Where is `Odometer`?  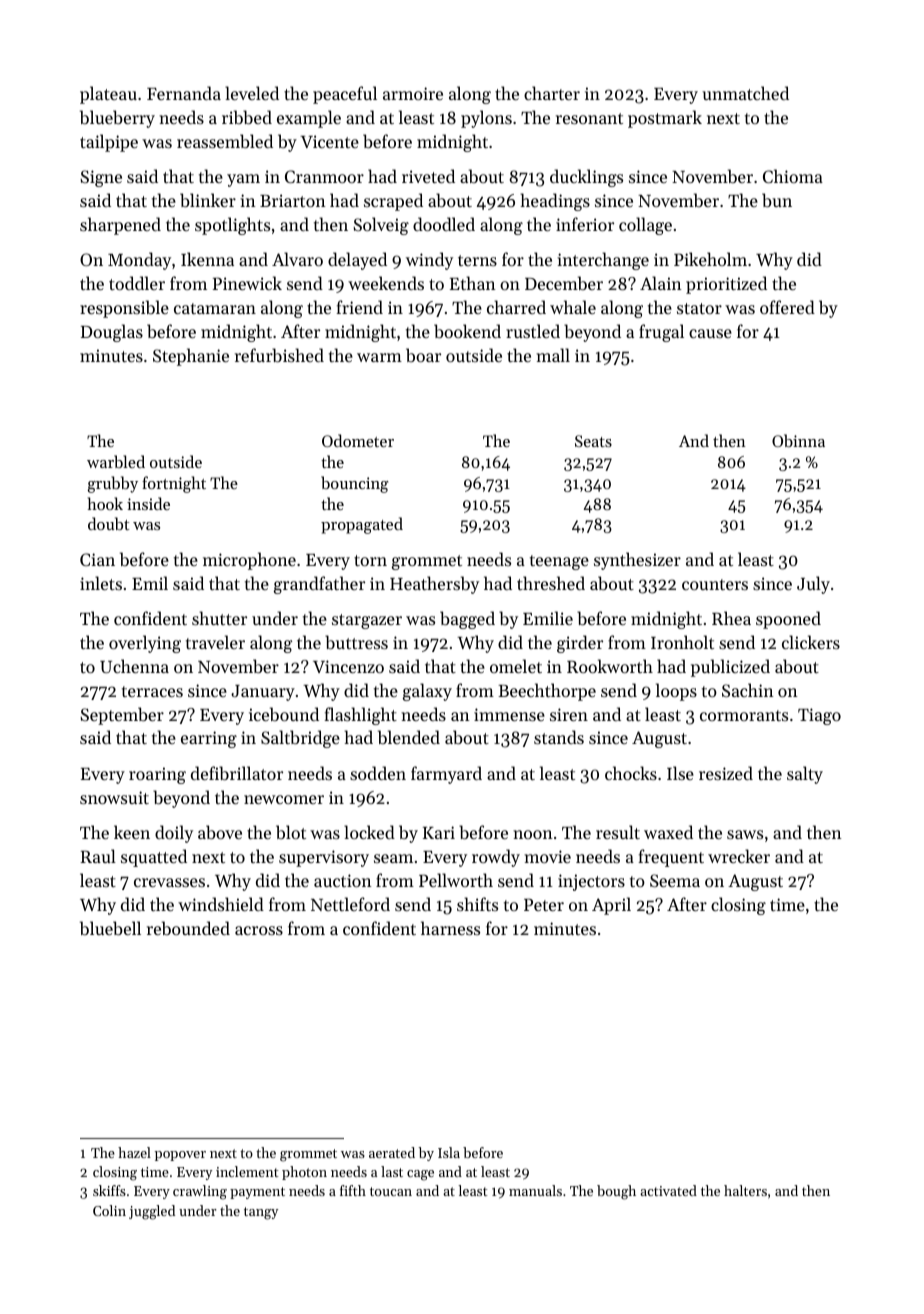
Odometer is located at coordinates (358, 440).
